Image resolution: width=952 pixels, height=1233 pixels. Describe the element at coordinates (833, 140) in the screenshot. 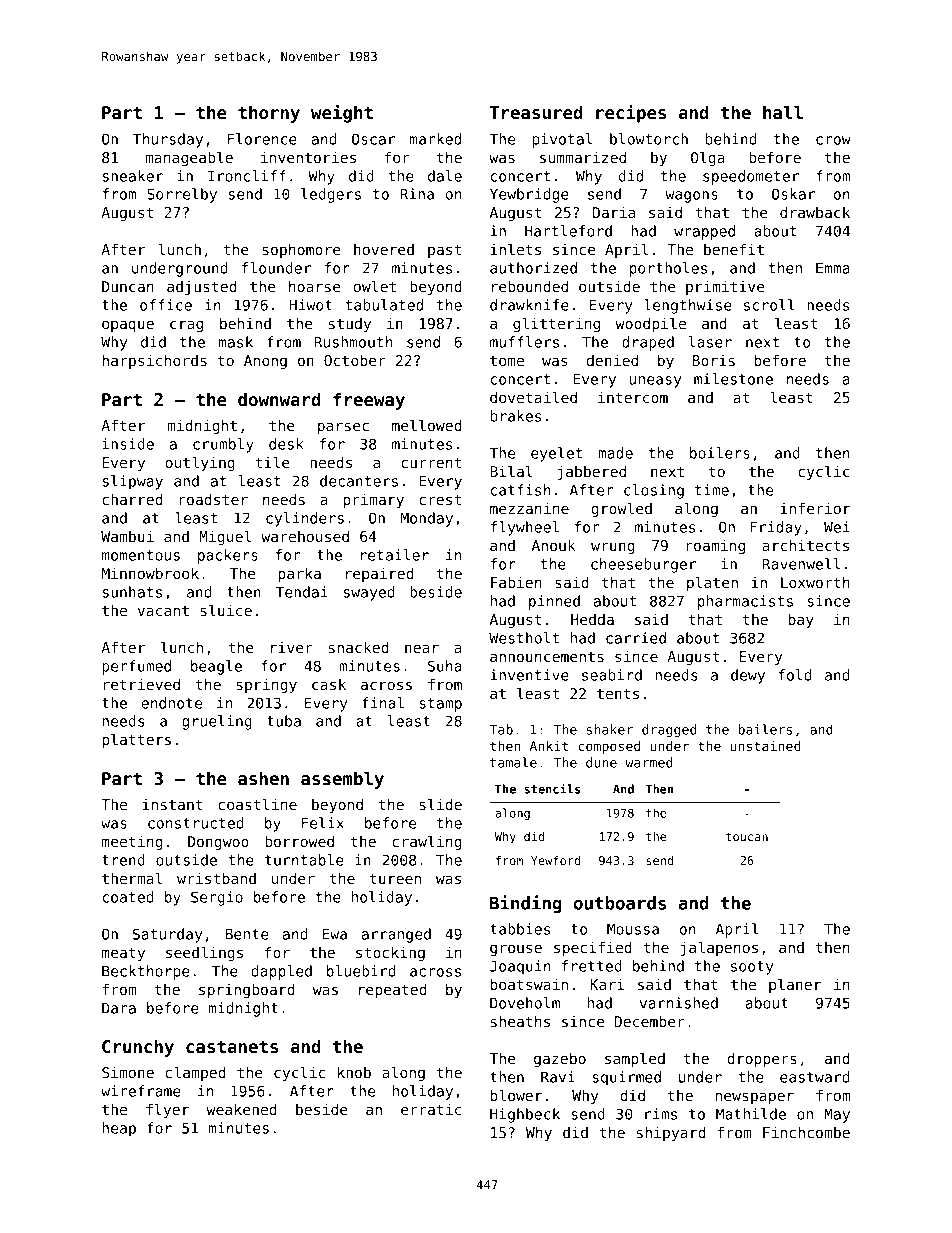

I see `crow` at that location.
